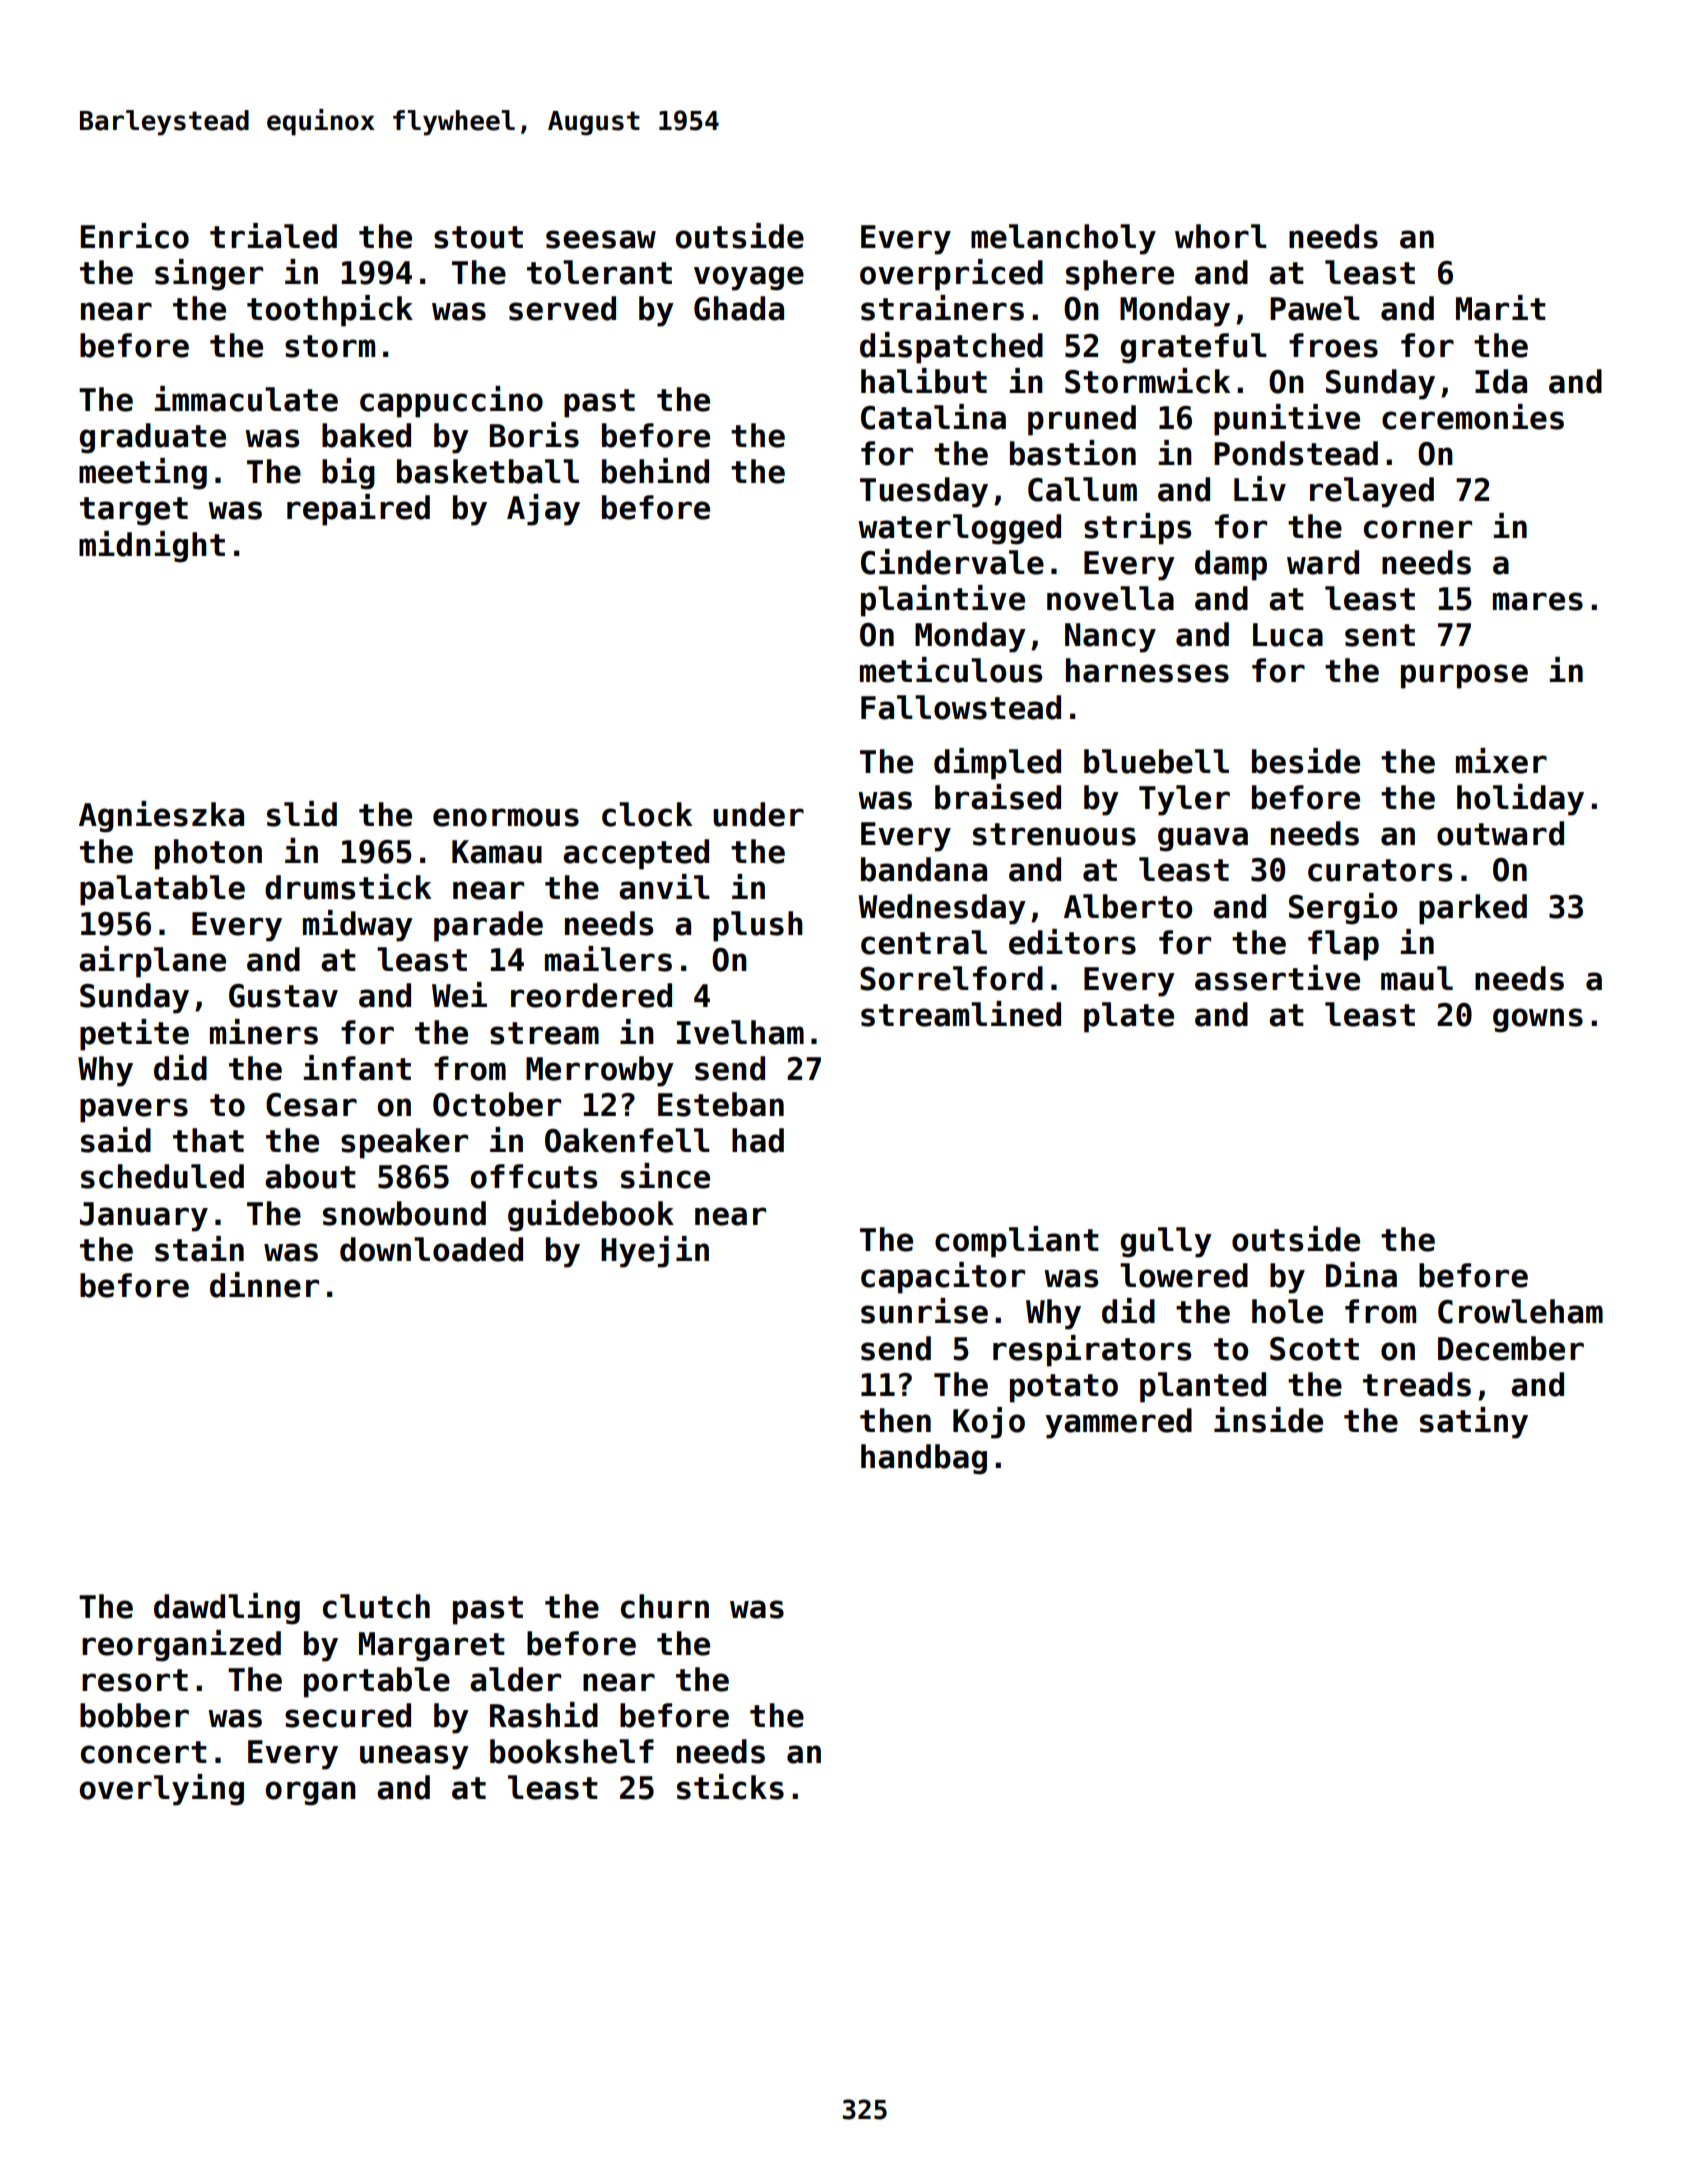  Describe the element at coordinates (376, 1606) in the screenshot. I see `clutch` at that location.
